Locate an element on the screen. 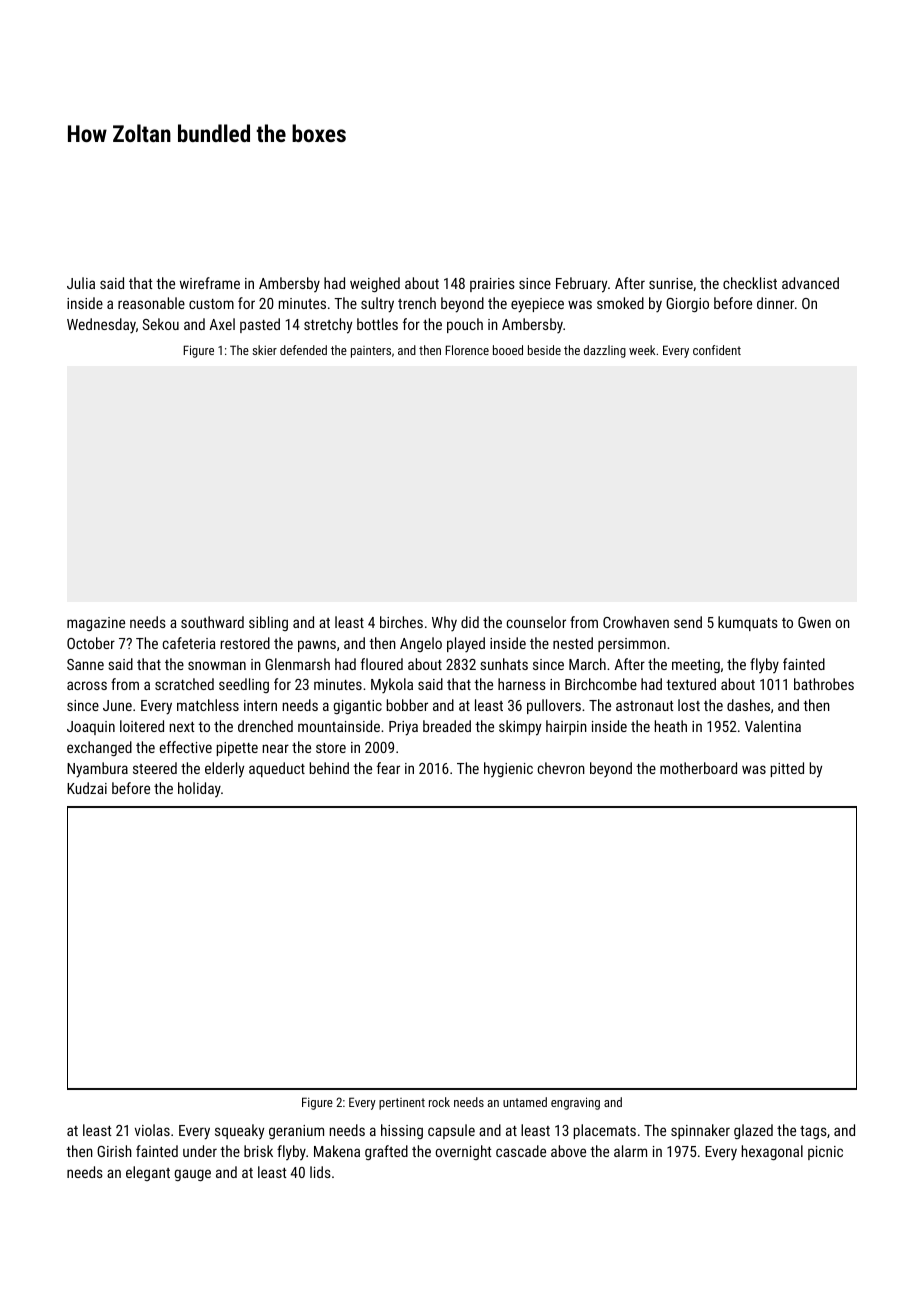 The width and height of the screenshot is (924, 1308). holiday is located at coordinates (199, 789).
